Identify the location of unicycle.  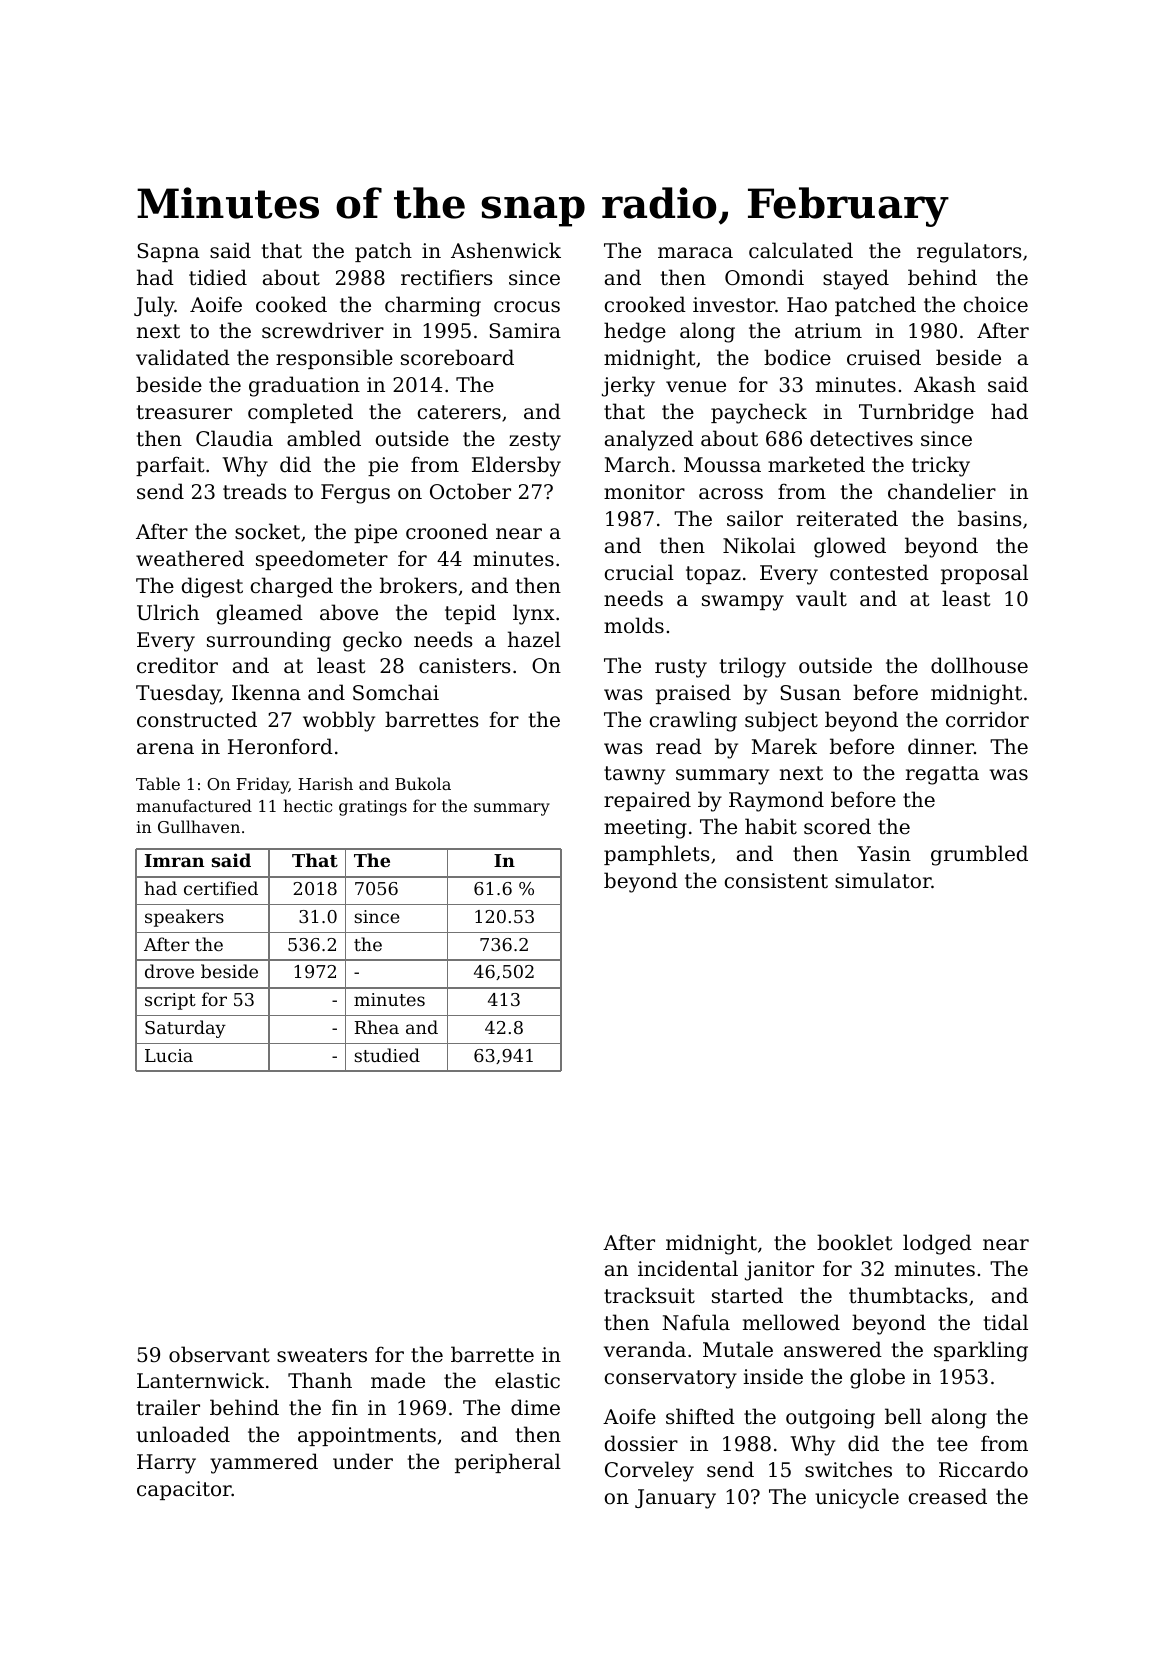
(857, 1498).
